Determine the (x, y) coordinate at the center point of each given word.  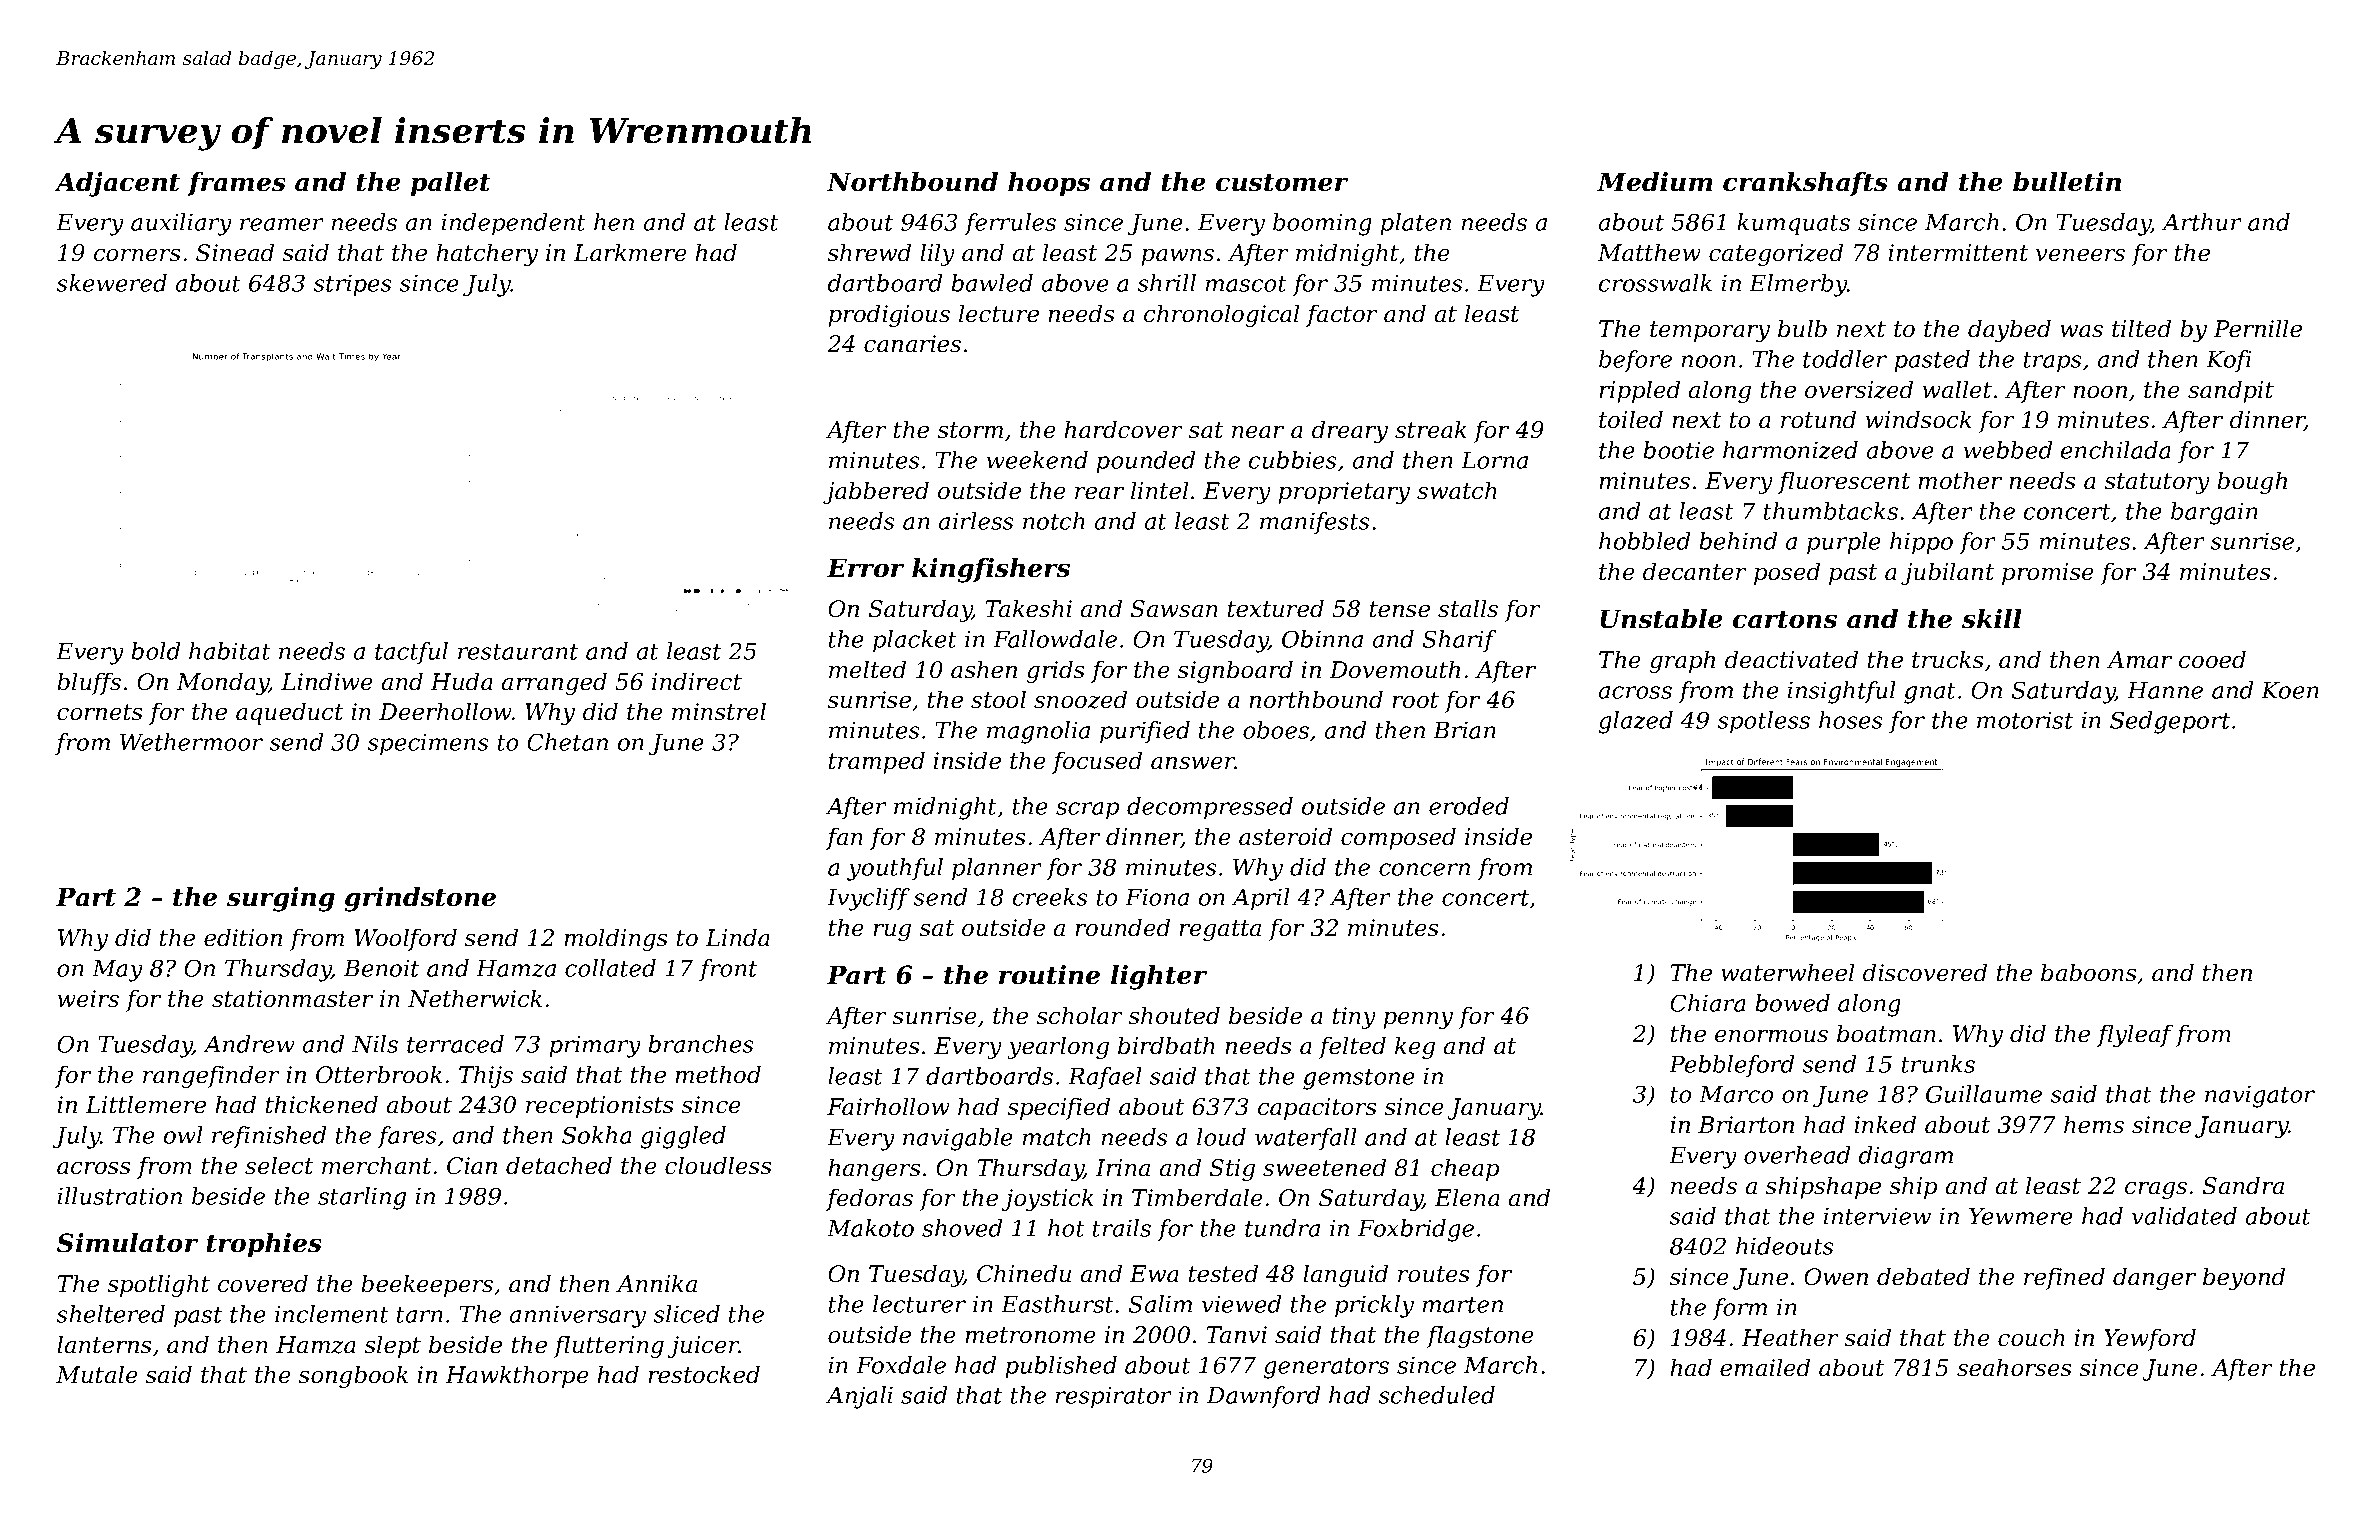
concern (1424, 869)
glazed (1636, 722)
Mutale (97, 1374)
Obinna (1322, 639)
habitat (230, 651)
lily (937, 254)
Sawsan (1174, 609)
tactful (411, 653)
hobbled (1644, 541)
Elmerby (1798, 285)
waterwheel (1787, 972)
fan (844, 838)
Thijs (486, 1076)
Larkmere (630, 252)
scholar (1080, 1015)
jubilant (1947, 573)
